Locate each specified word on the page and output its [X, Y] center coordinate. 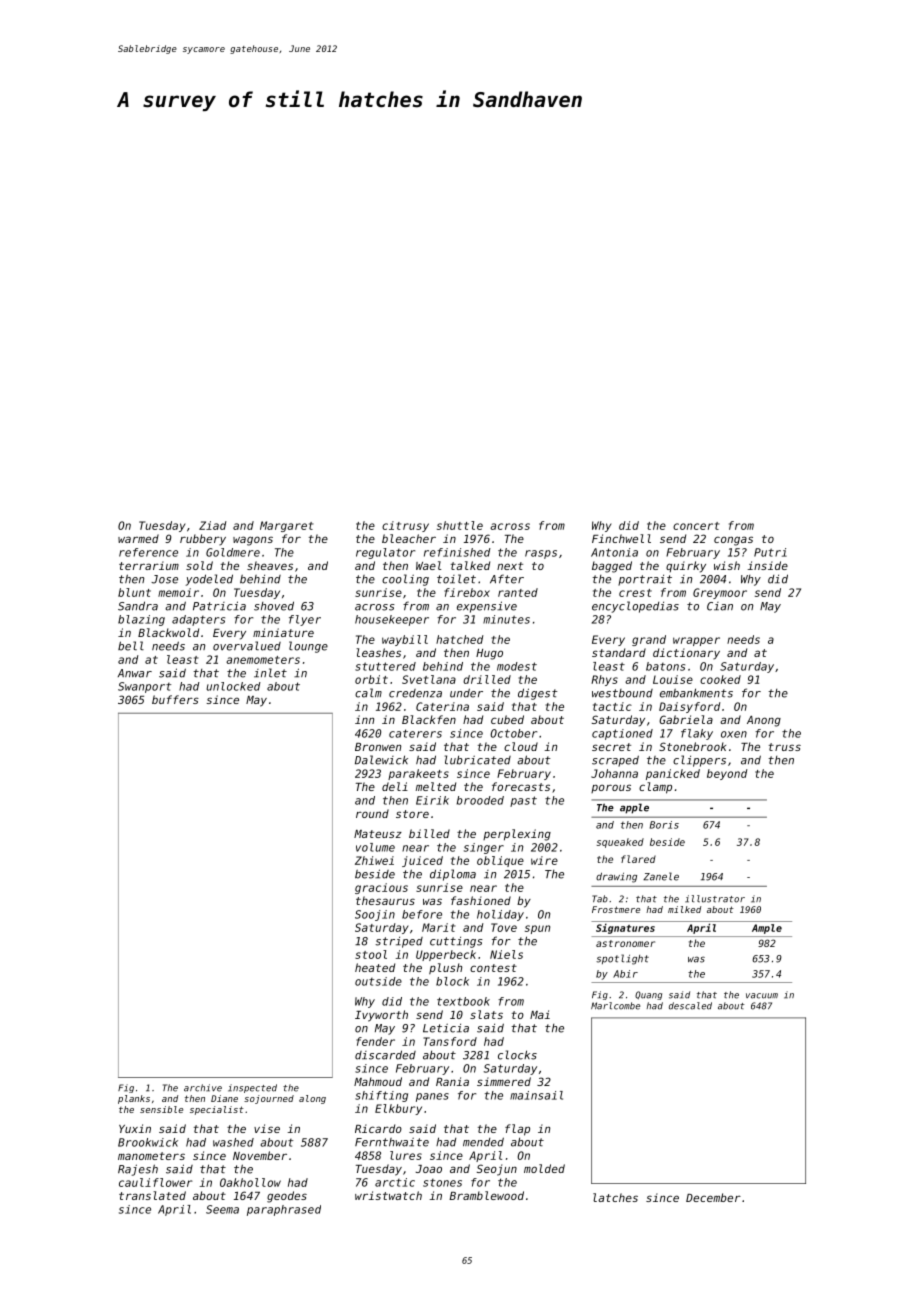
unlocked [233, 686]
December [713, 1197]
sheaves [270, 565]
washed [233, 1142]
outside [378, 981]
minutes [506, 619]
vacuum [762, 996]
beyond [727, 774]
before [422, 914]
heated [375, 967]
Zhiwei [374, 860]
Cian [720, 606]
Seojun [497, 1170]
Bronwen [378, 747]
